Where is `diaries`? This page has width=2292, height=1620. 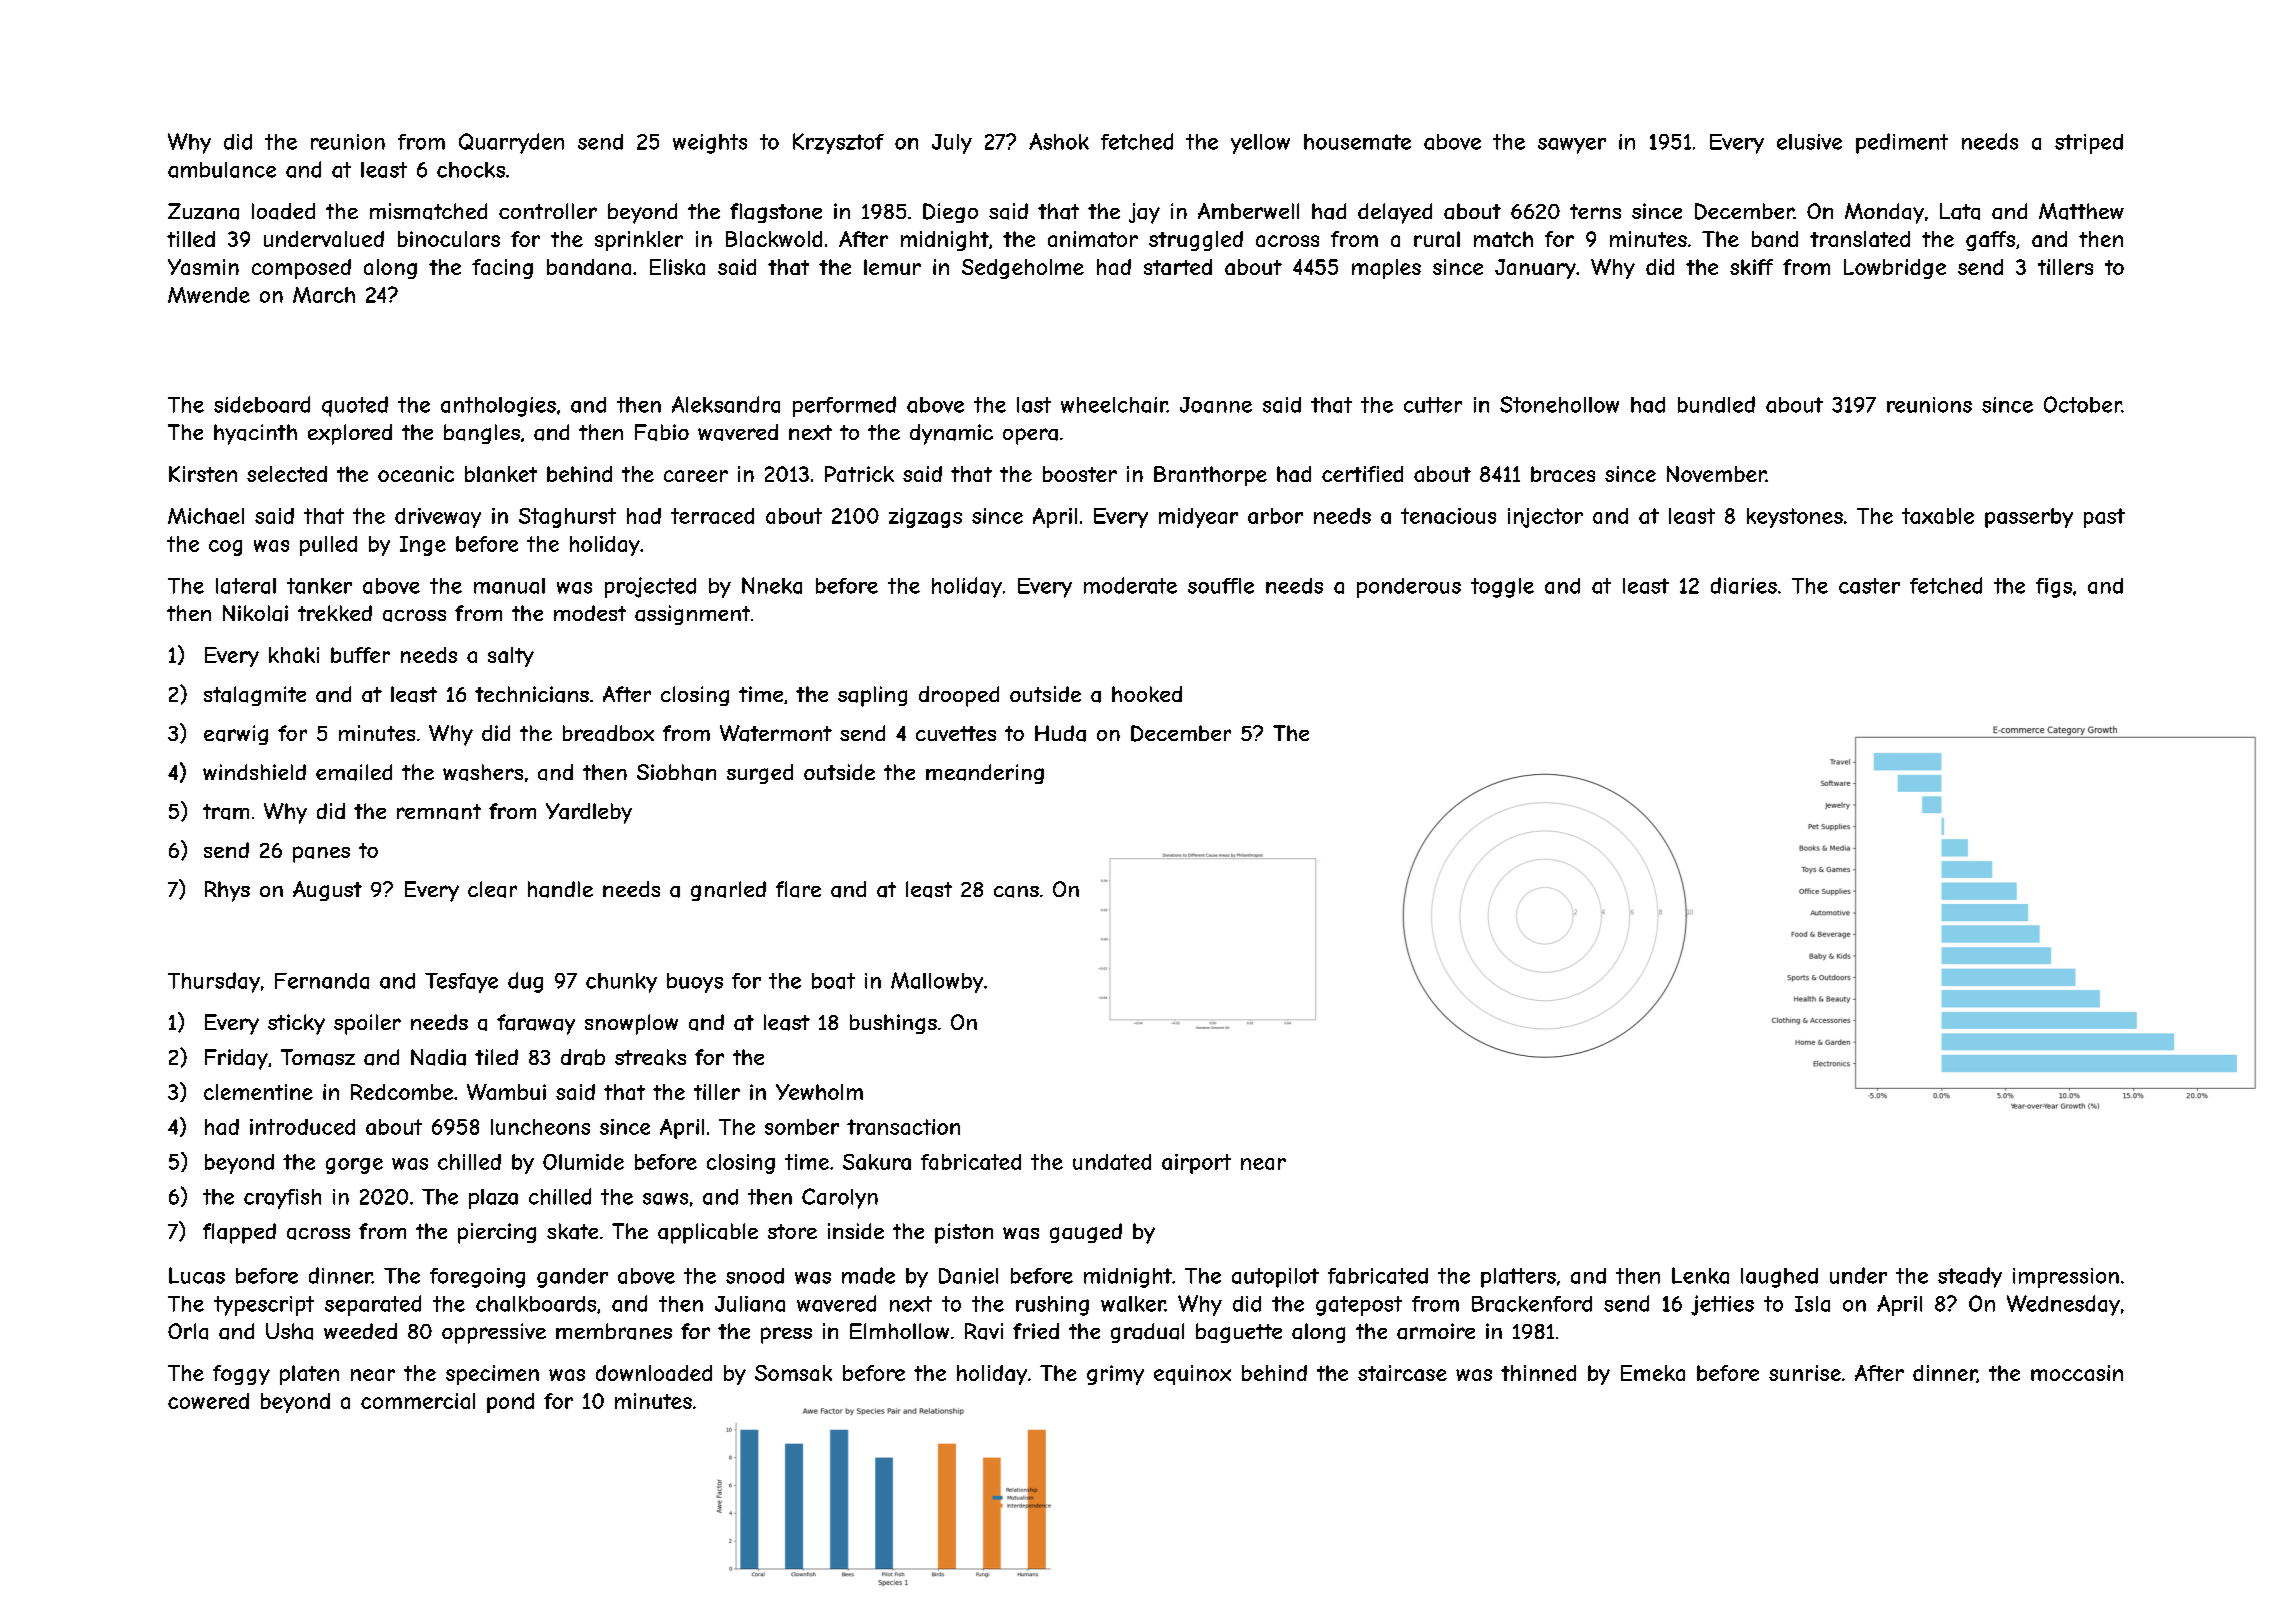 diaries is located at coordinates (1744, 585).
